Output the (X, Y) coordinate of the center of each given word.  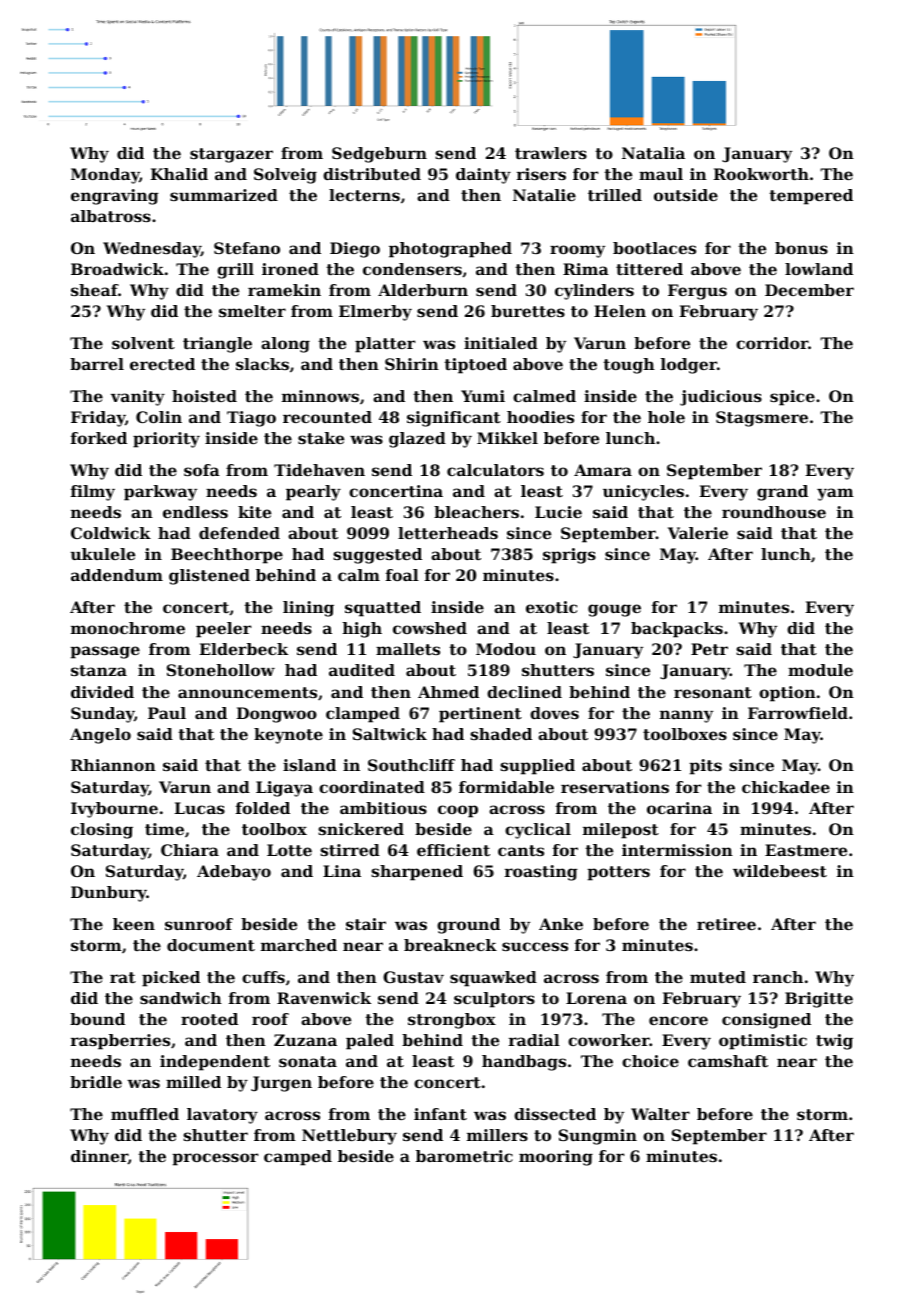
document (211, 945)
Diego (355, 250)
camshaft (728, 1061)
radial (534, 1040)
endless (195, 512)
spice (792, 398)
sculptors (494, 1000)
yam (835, 494)
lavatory (222, 1116)
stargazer (231, 155)
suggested (377, 556)
